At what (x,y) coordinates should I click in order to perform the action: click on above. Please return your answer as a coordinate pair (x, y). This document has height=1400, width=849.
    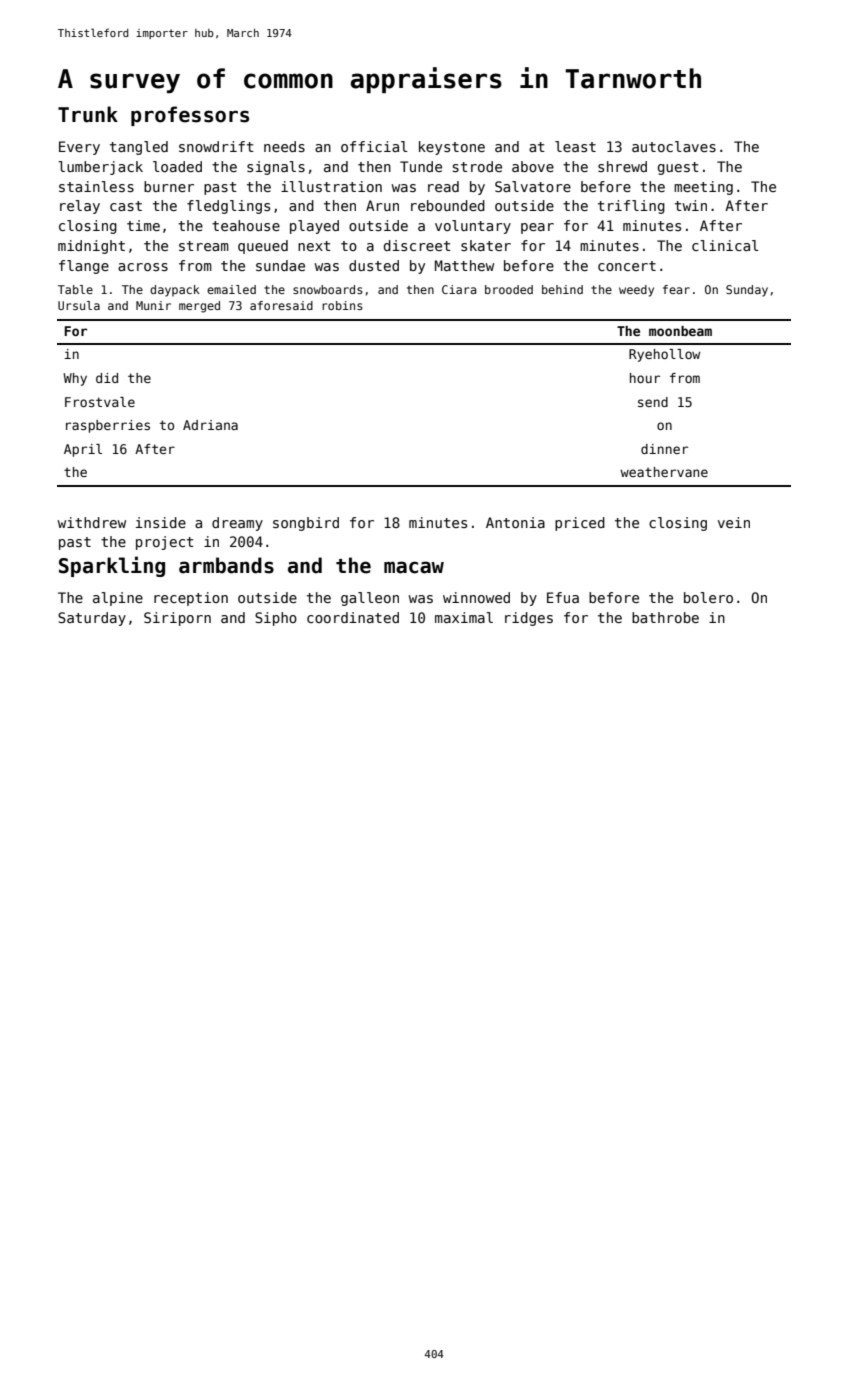
    Looking at the image, I should click on (533, 166).
